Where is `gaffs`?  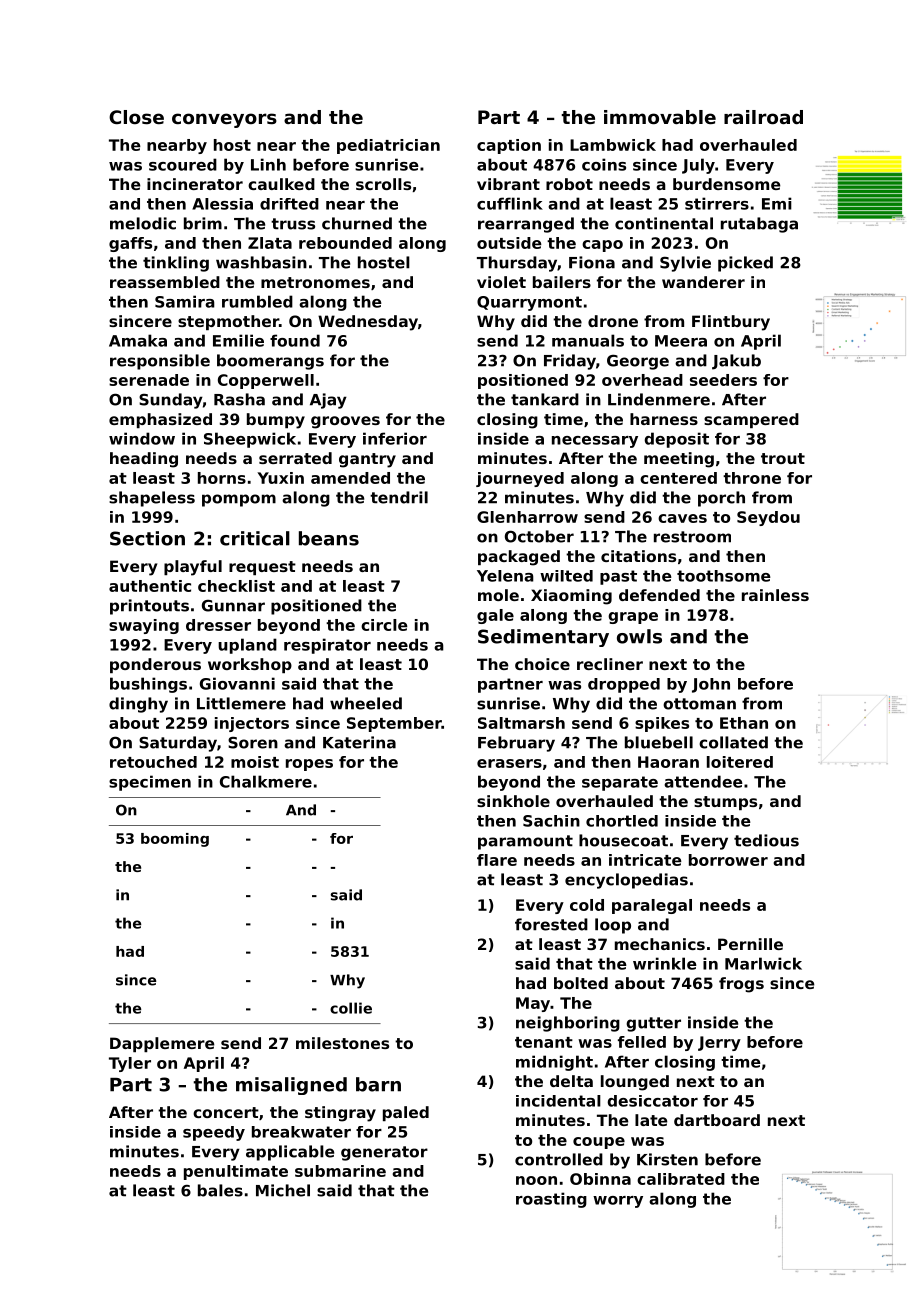 gaffs is located at coordinates (130, 244).
